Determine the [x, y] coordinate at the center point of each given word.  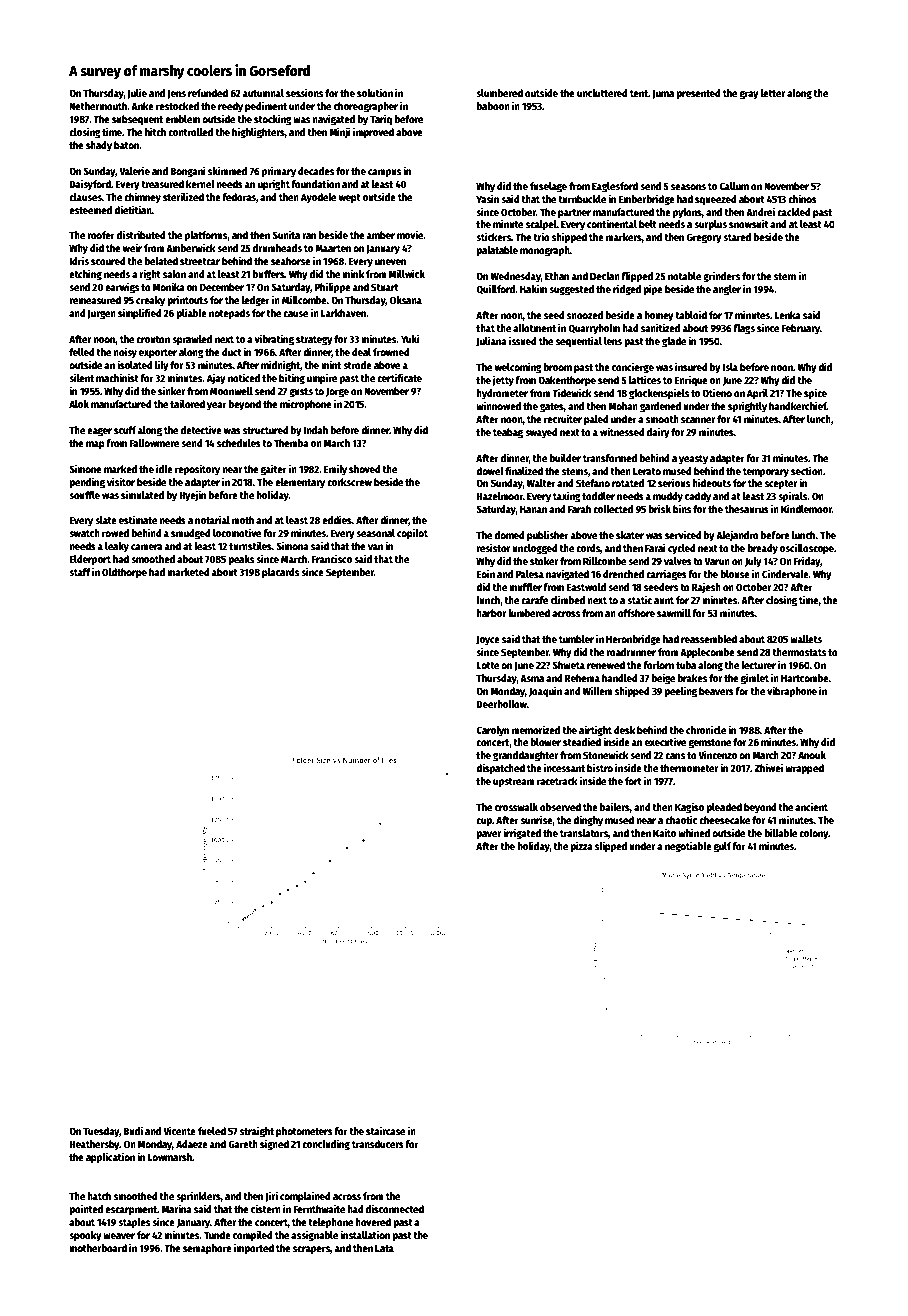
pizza [581, 846]
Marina [177, 1208]
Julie [137, 93]
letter [773, 93]
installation [365, 1234]
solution [375, 92]
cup [484, 822]
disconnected [395, 1208]
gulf [722, 847]
